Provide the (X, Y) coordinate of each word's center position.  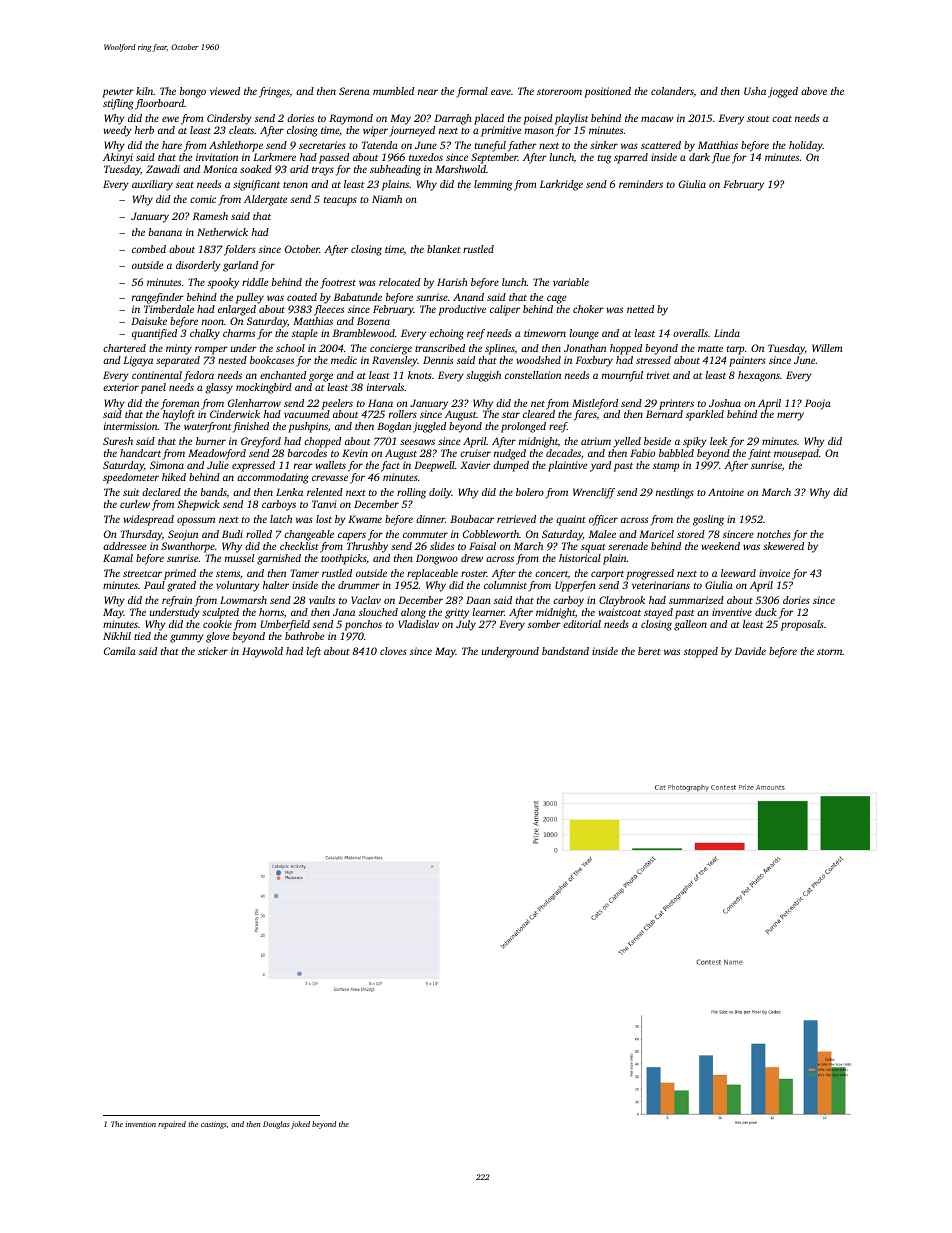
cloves (393, 651)
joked (300, 1125)
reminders (641, 184)
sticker (213, 651)
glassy (219, 388)
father (522, 146)
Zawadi (163, 169)
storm (830, 652)
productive (462, 310)
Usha (755, 91)
